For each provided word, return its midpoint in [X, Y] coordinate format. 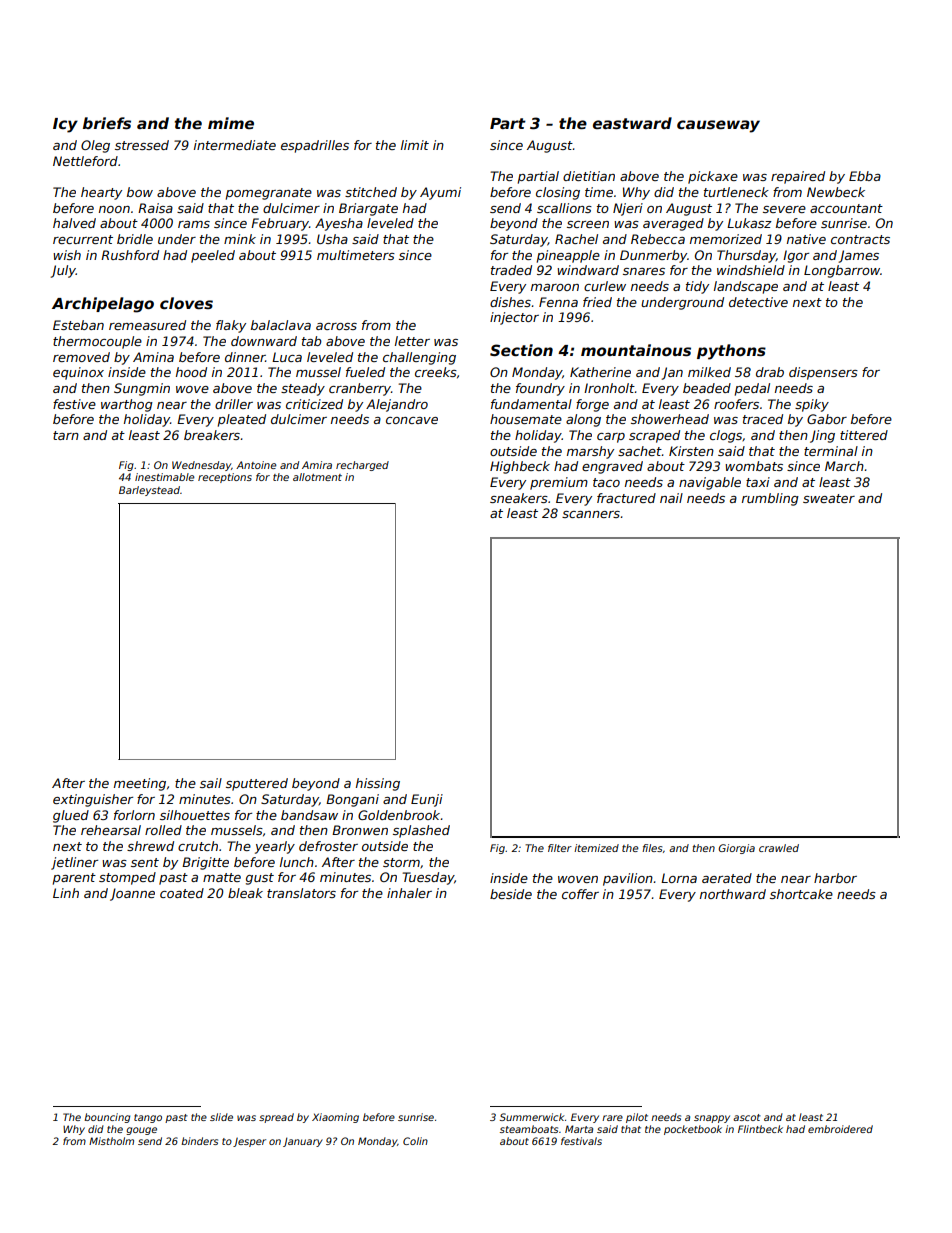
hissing [378, 784]
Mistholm [111, 1141]
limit [415, 145]
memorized [726, 239]
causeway [718, 126]
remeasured [147, 325]
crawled [779, 848]
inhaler [409, 893]
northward [733, 894]
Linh [66, 893]
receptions [225, 478]
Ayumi [440, 193]
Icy [65, 125]
